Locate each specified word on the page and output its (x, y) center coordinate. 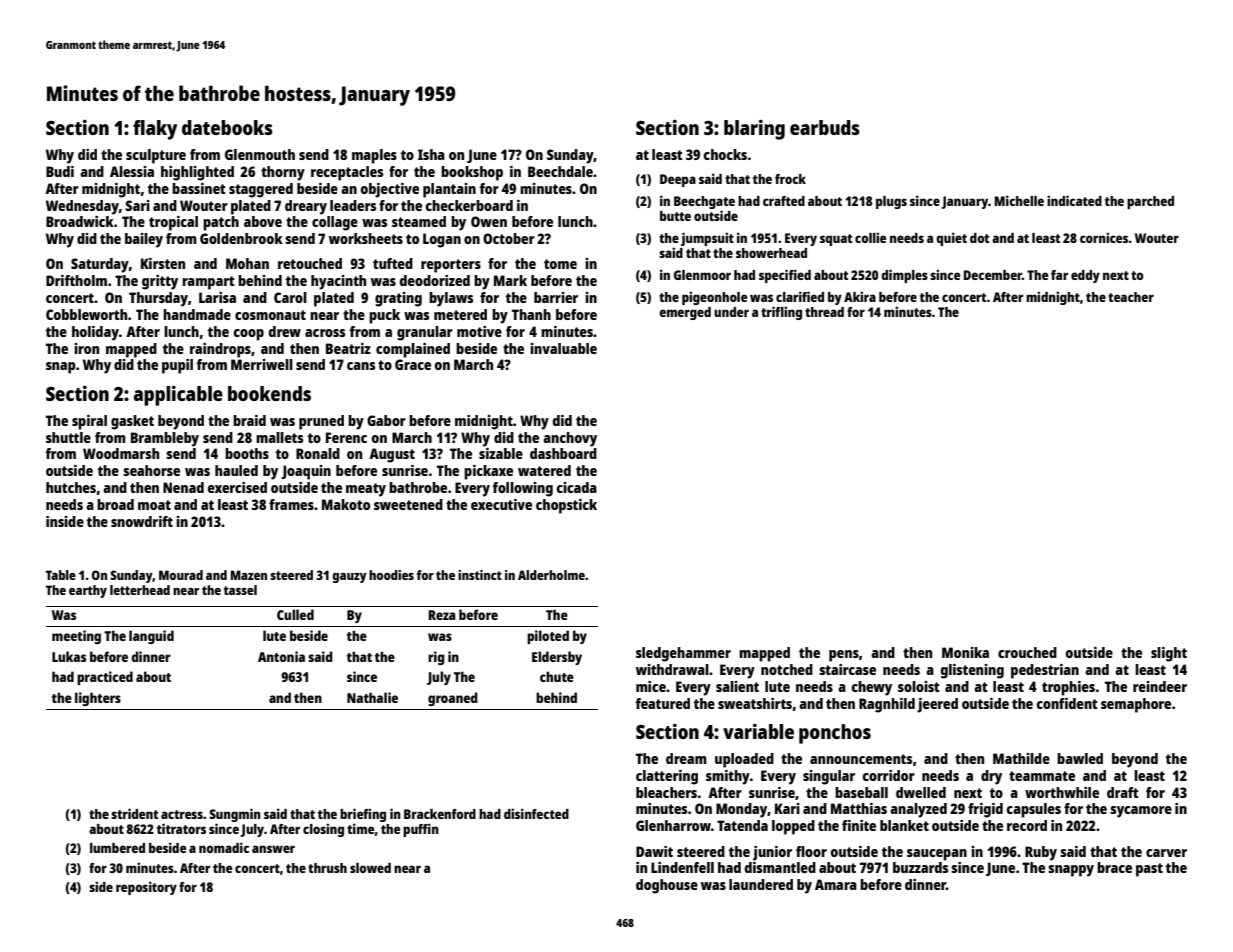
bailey (144, 240)
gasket (132, 422)
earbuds (825, 127)
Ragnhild (887, 705)
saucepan (937, 855)
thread (824, 312)
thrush (327, 868)
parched (1150, 202)
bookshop (472, 173)
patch (221, 223)
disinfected (536, 813)
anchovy (570, 439)
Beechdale (560, 171)
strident (134, 813)
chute (557, 676)
